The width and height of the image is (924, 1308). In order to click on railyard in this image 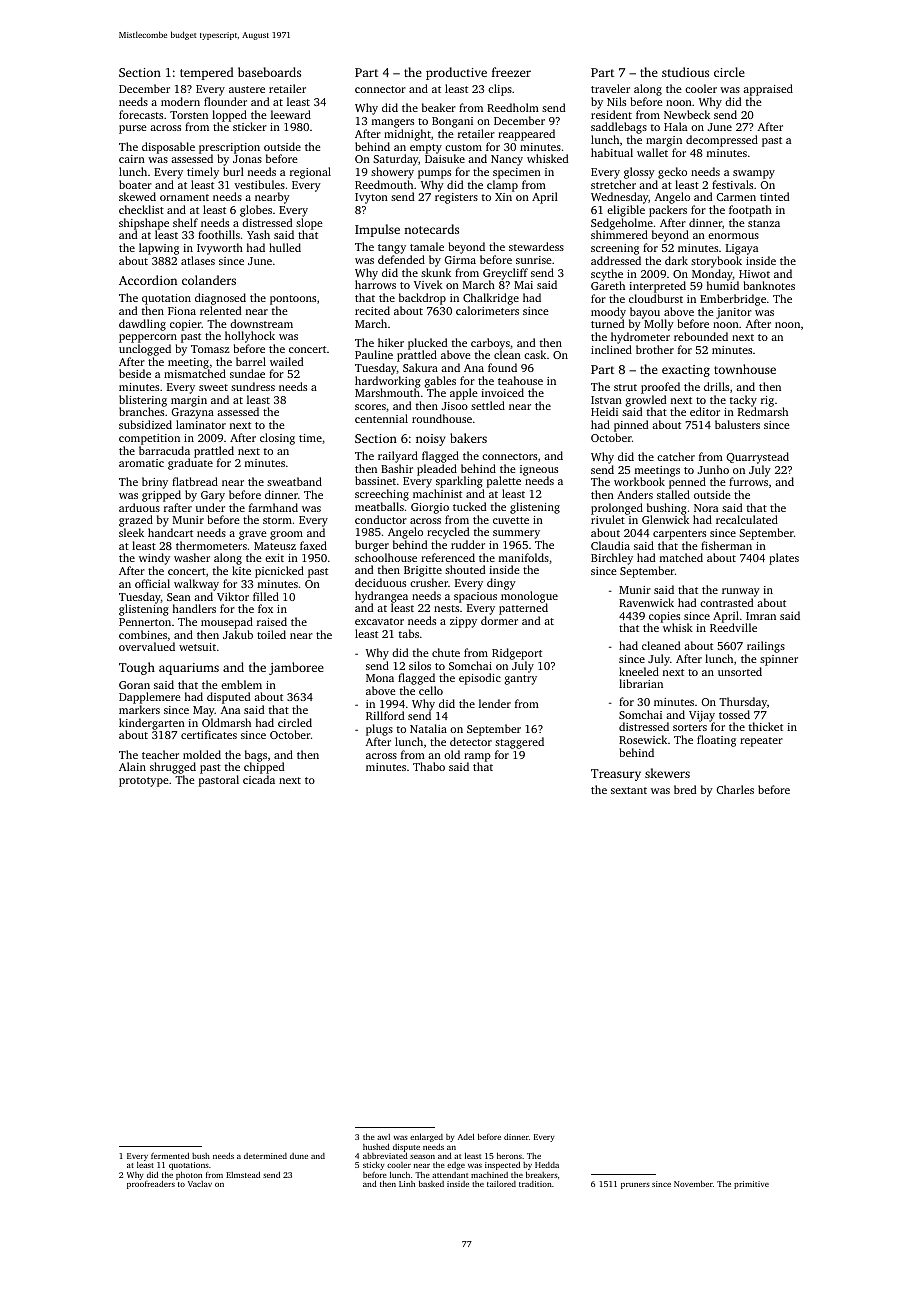, I will do `click(398, 457)`.
